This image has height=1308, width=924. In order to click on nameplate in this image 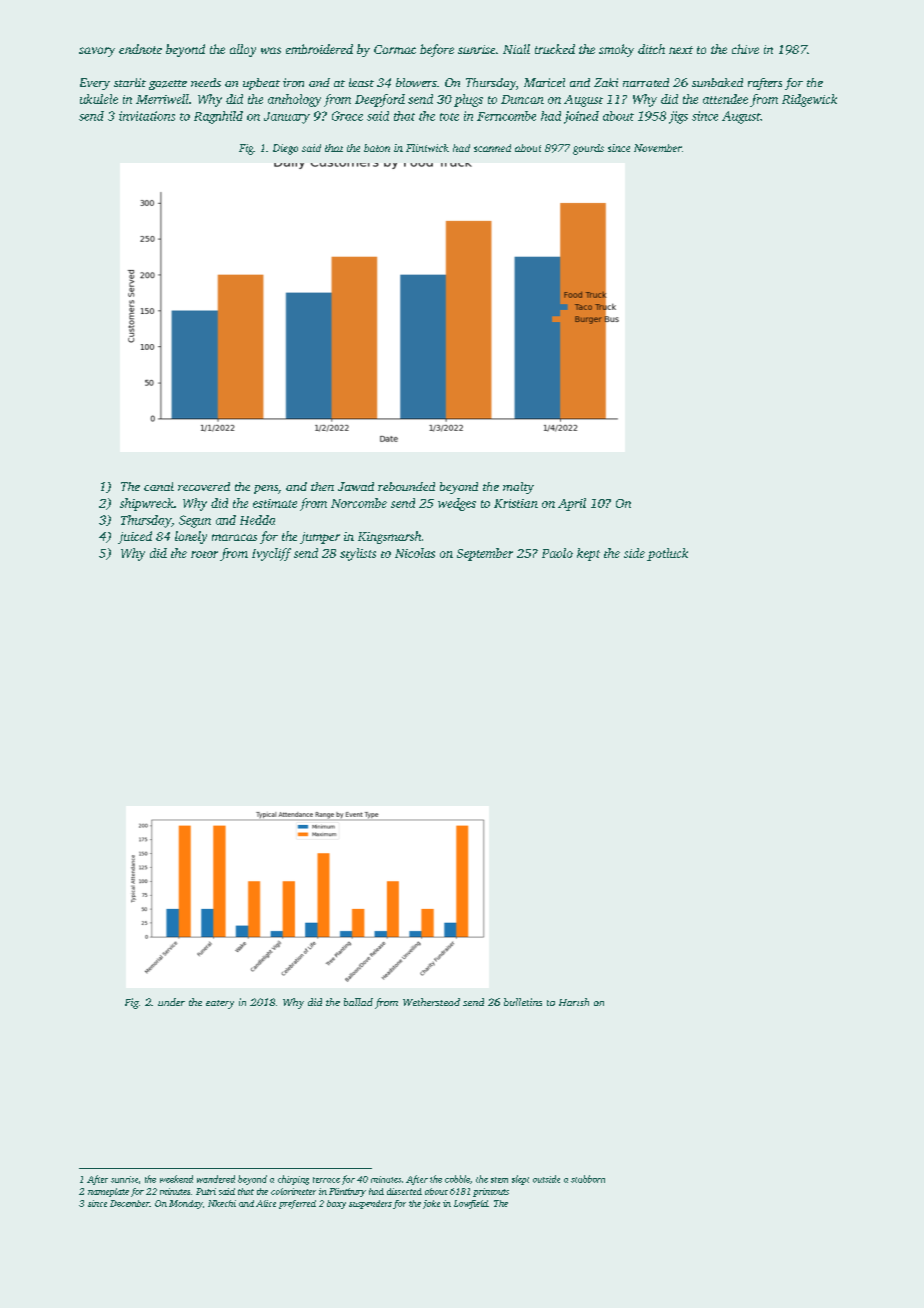, I will do `click(108, 1192)`.
